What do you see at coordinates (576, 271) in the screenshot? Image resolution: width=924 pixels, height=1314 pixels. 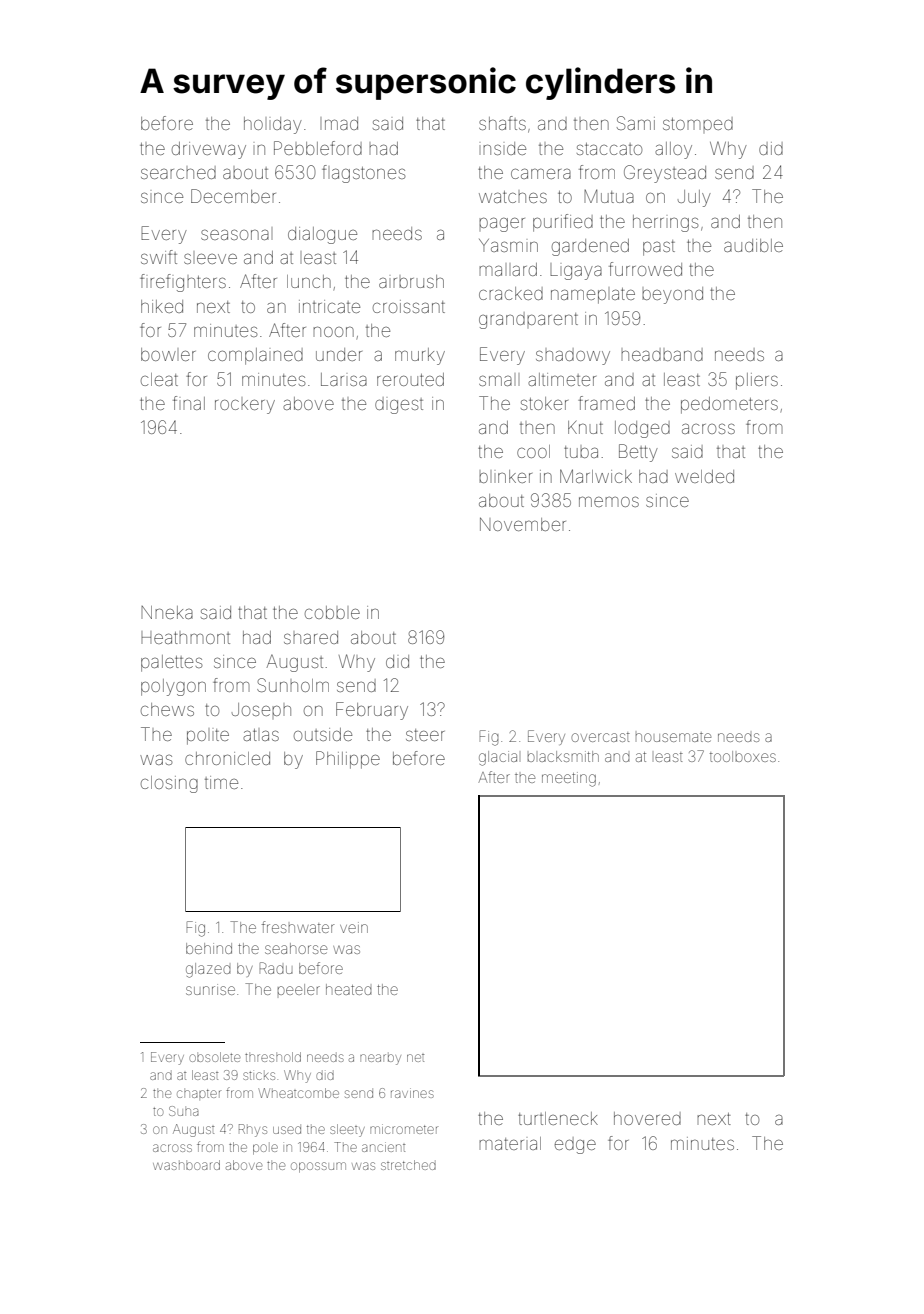 I see `Ligaya` at bounding box center [576, 271].
